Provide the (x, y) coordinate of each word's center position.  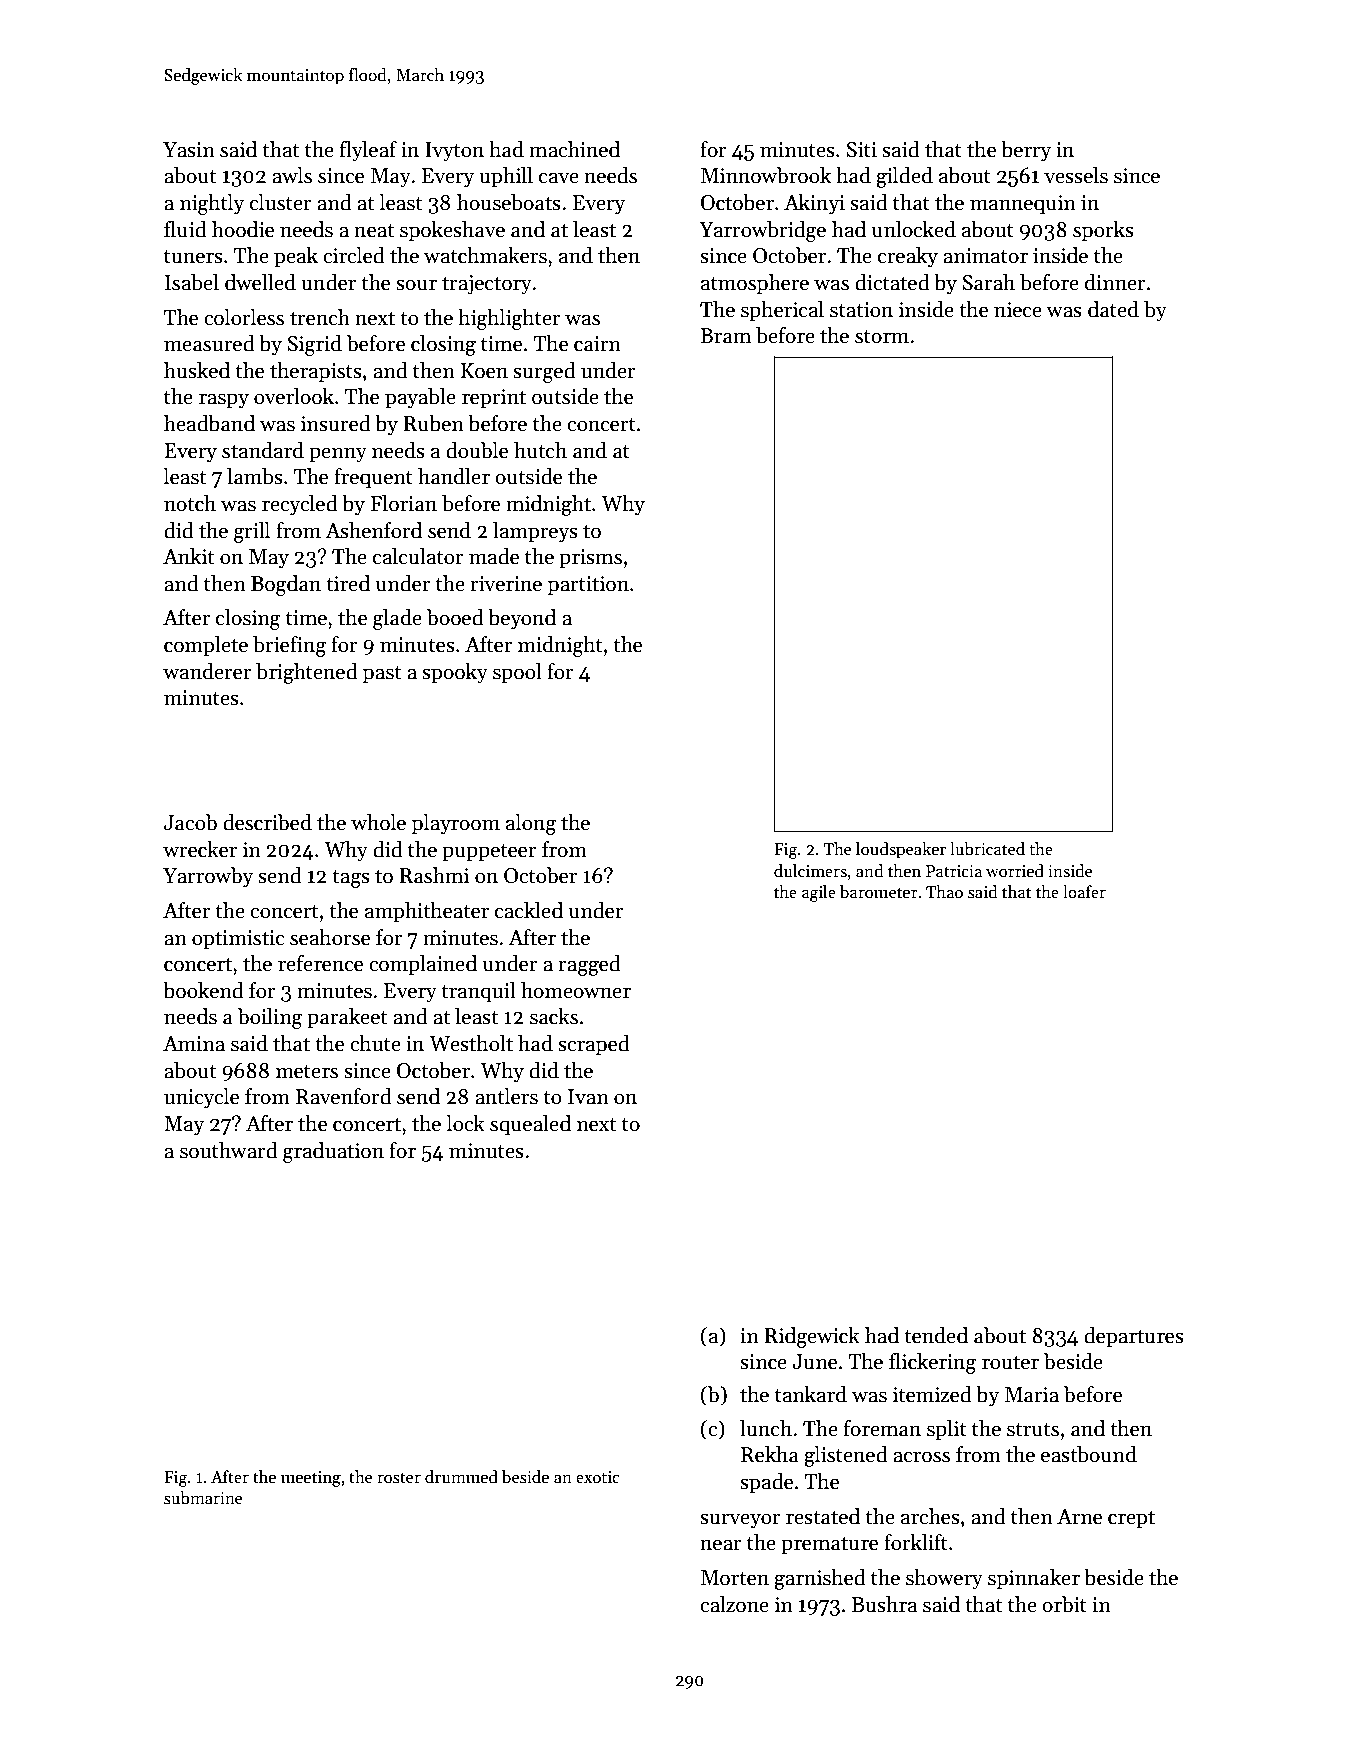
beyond (522, 619)
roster (399, 1478)
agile (819, 893)
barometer (879, 892)
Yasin (189, 150)
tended (936, 1335)
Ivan (588, 1097)
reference (320, 963)
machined (574, 149)
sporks (1103, 231)
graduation (333, 1152)
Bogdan (286, 585)
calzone (734, 1604)
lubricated (987, 849)
